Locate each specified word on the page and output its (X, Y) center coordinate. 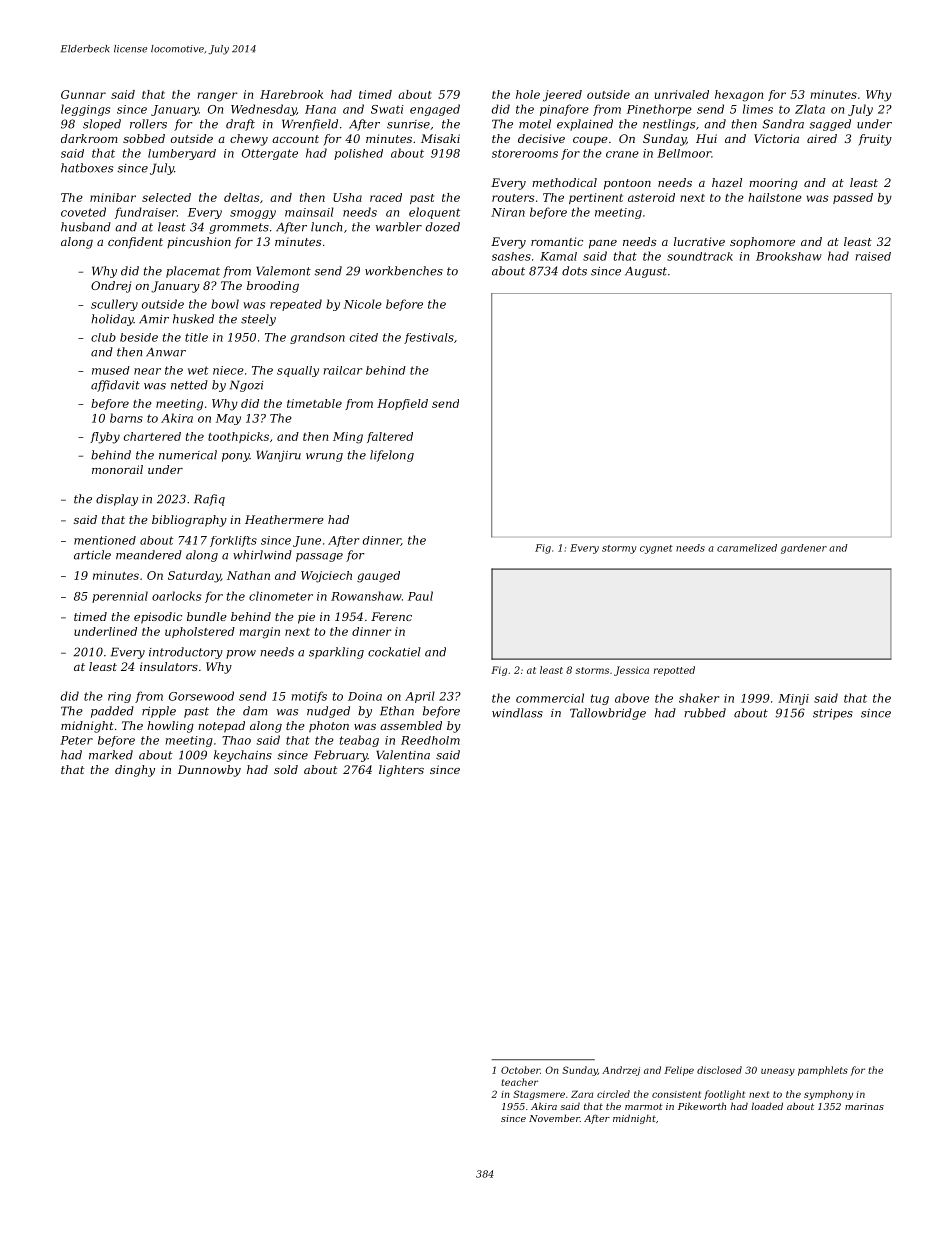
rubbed (705, 713)
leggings (85, 110)
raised (873, 256)
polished (358, 154)
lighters (401, 771)
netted (189, 385)
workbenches (404, 271)
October (520, 1070)
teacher (519, 1082)
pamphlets (823, 1071)
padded (112, 712)
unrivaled (682, 94)
